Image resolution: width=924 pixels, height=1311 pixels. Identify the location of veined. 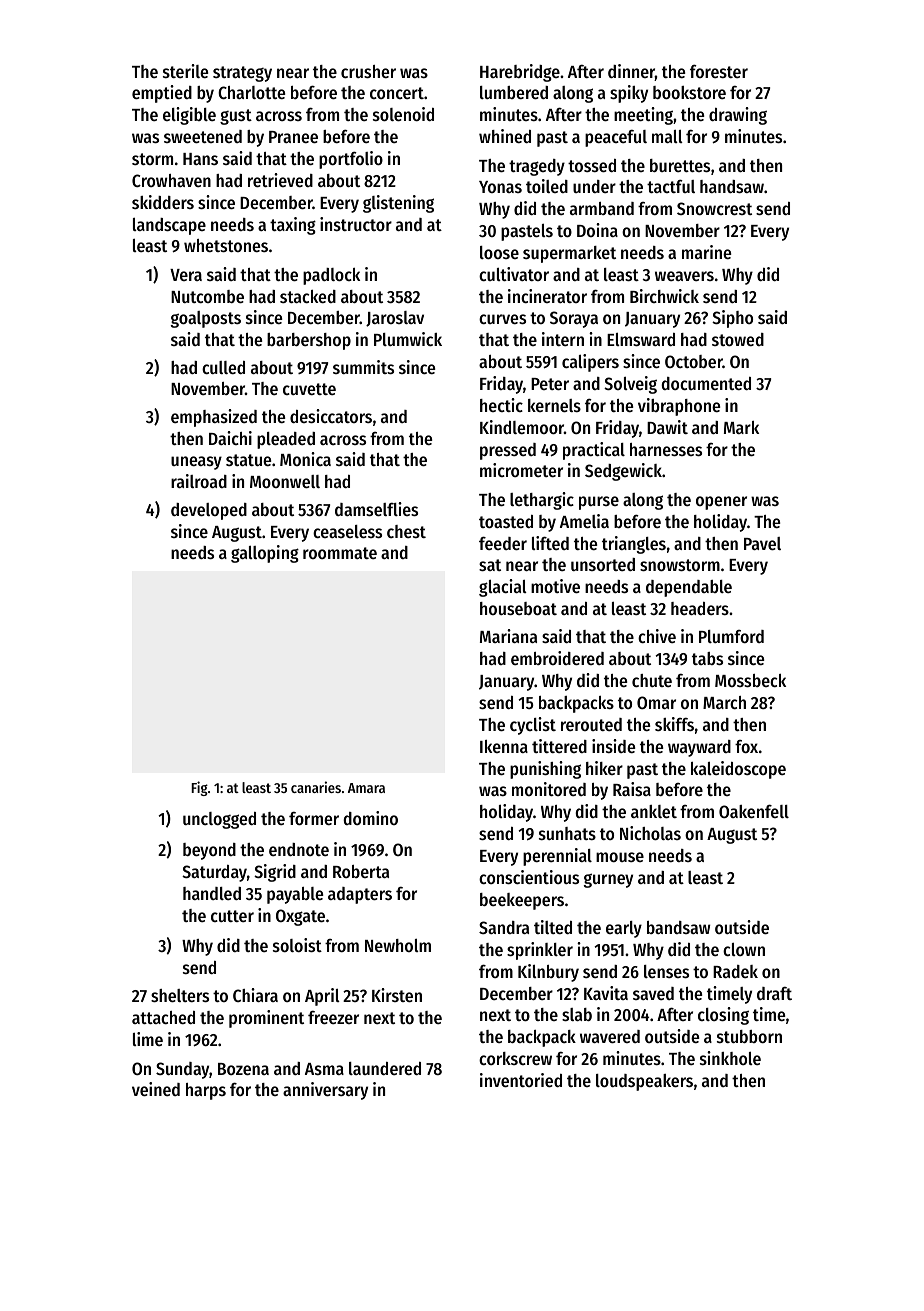
(156, 1089).
